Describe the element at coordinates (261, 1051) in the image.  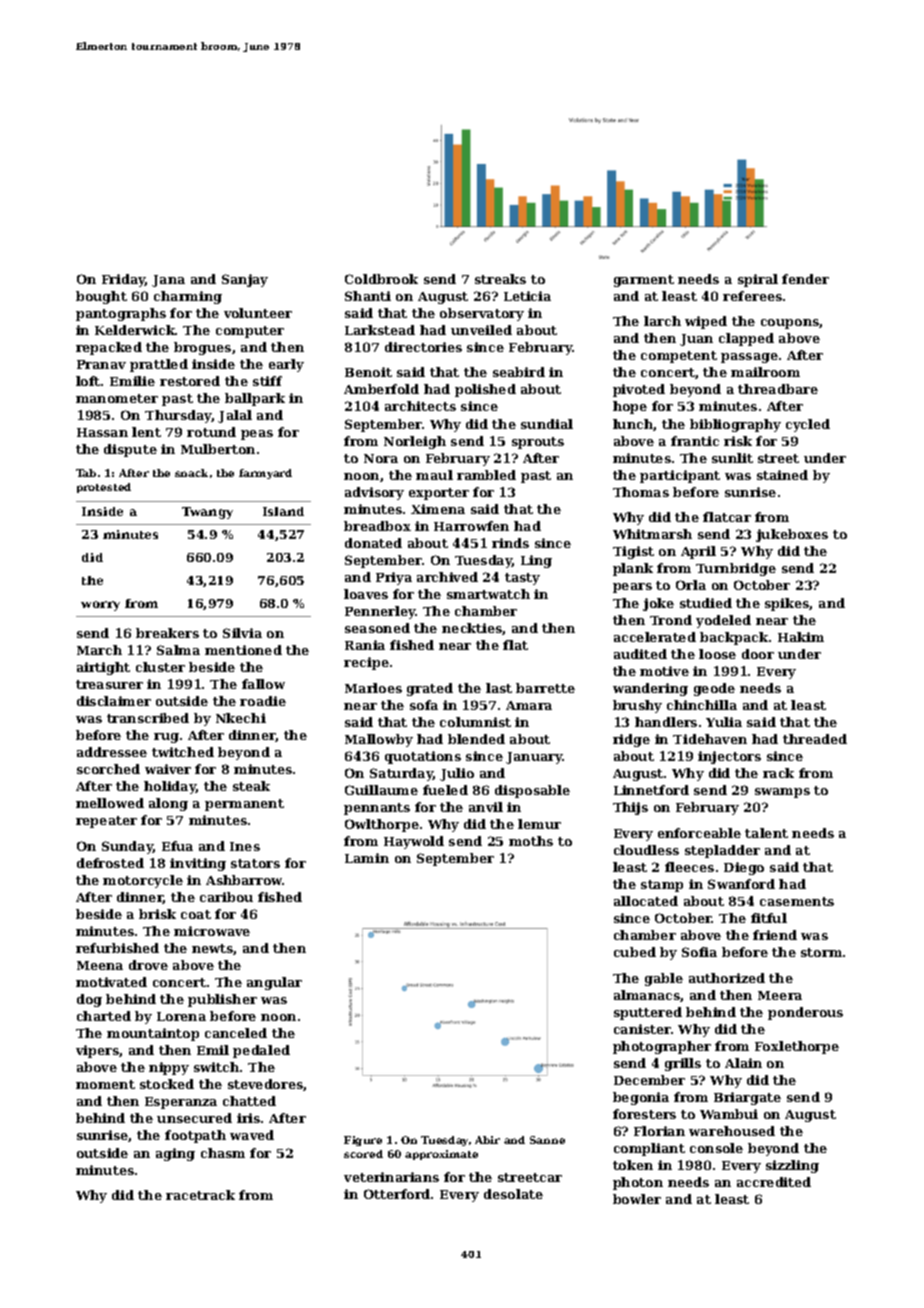
I see `pedaled` at that location.
